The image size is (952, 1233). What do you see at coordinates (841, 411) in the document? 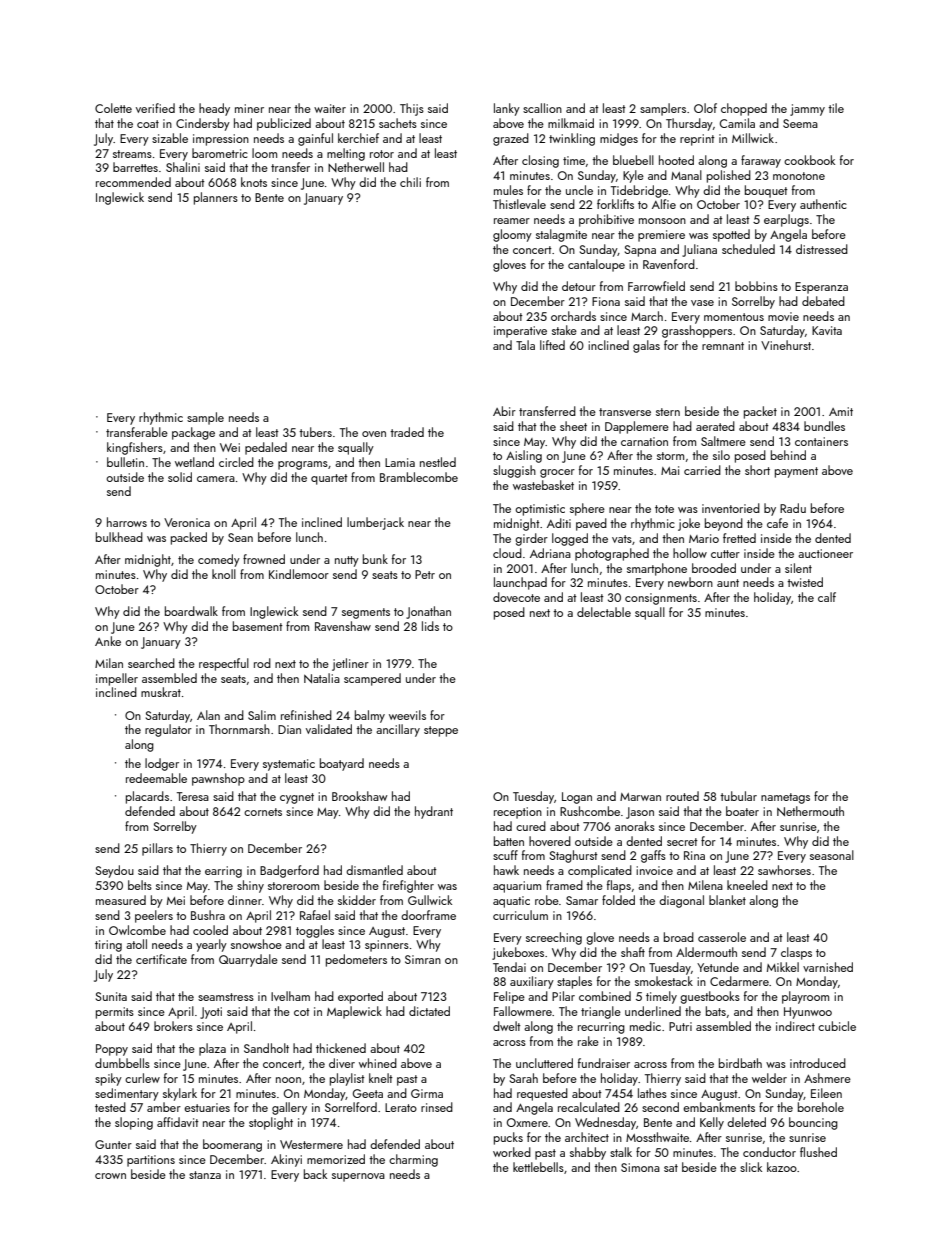
I see `Amit` at bounding box center [841, 411].
